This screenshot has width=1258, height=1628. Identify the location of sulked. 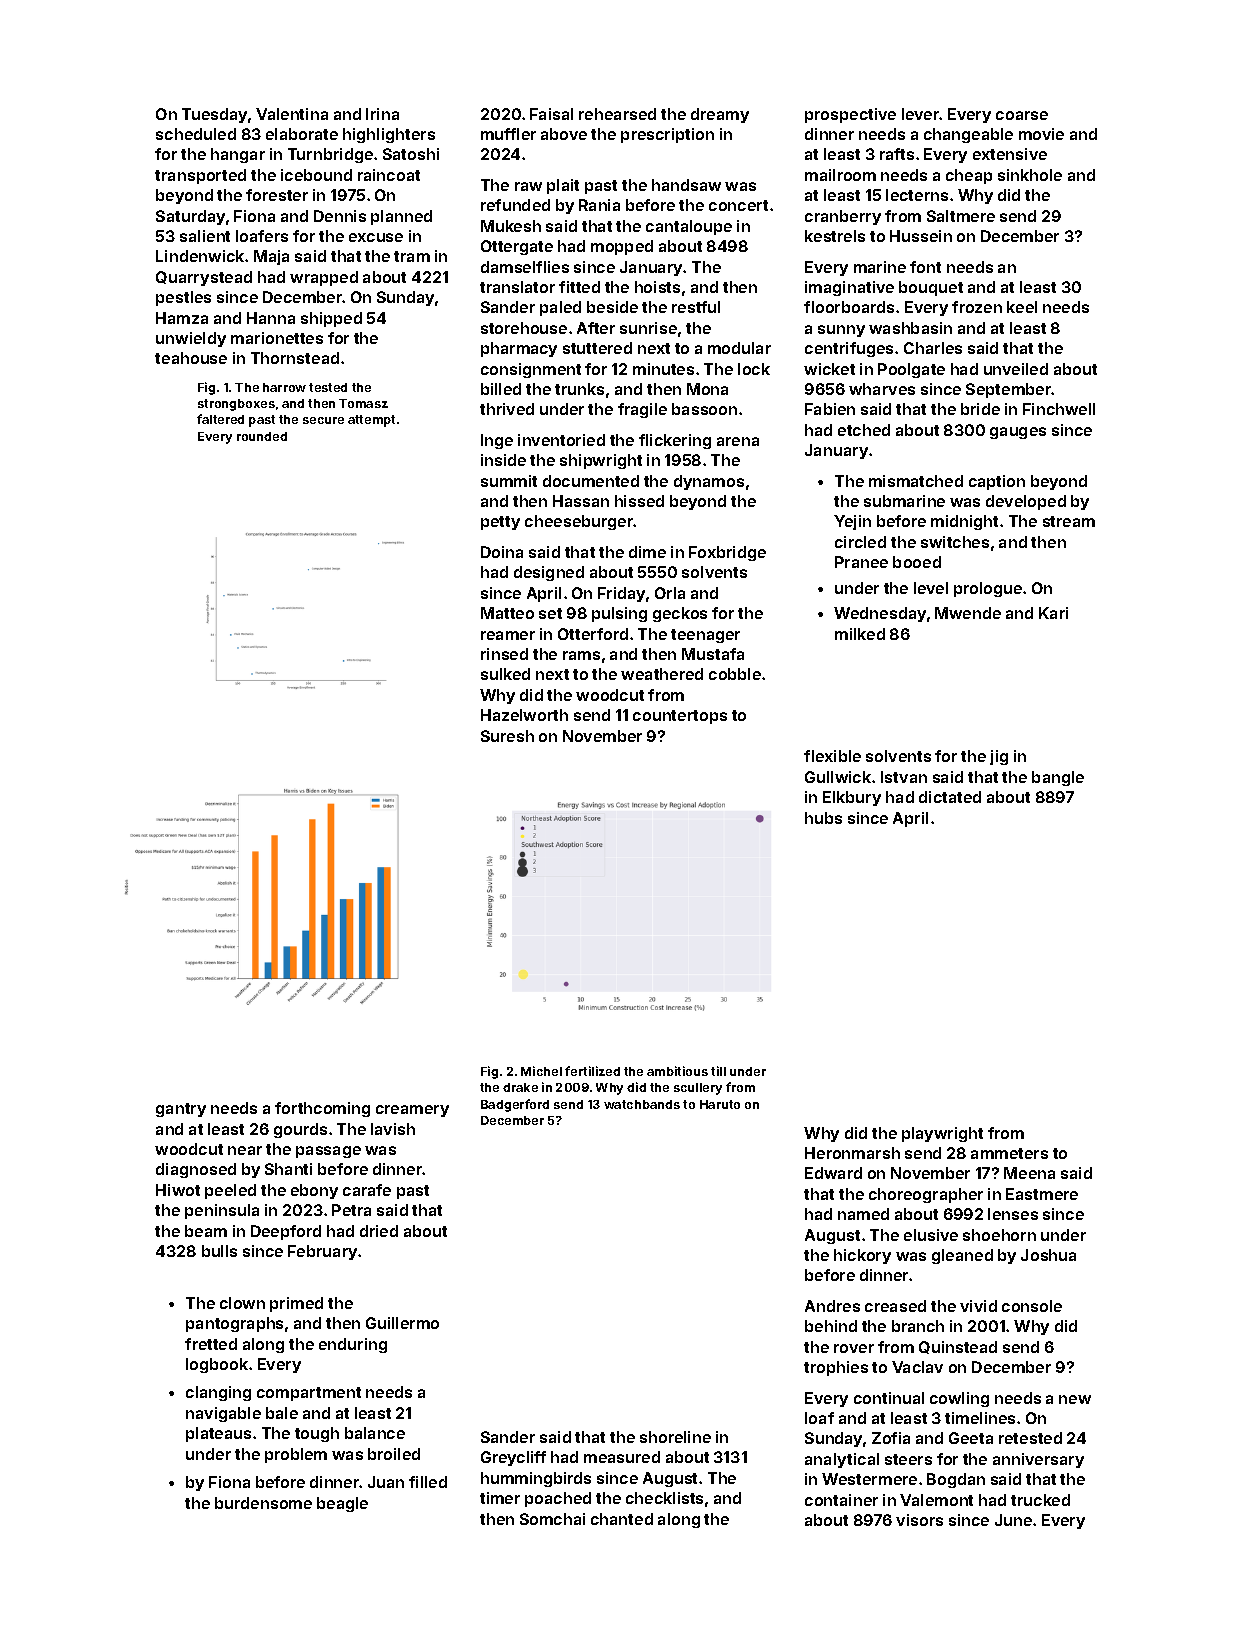
(505, 674).
